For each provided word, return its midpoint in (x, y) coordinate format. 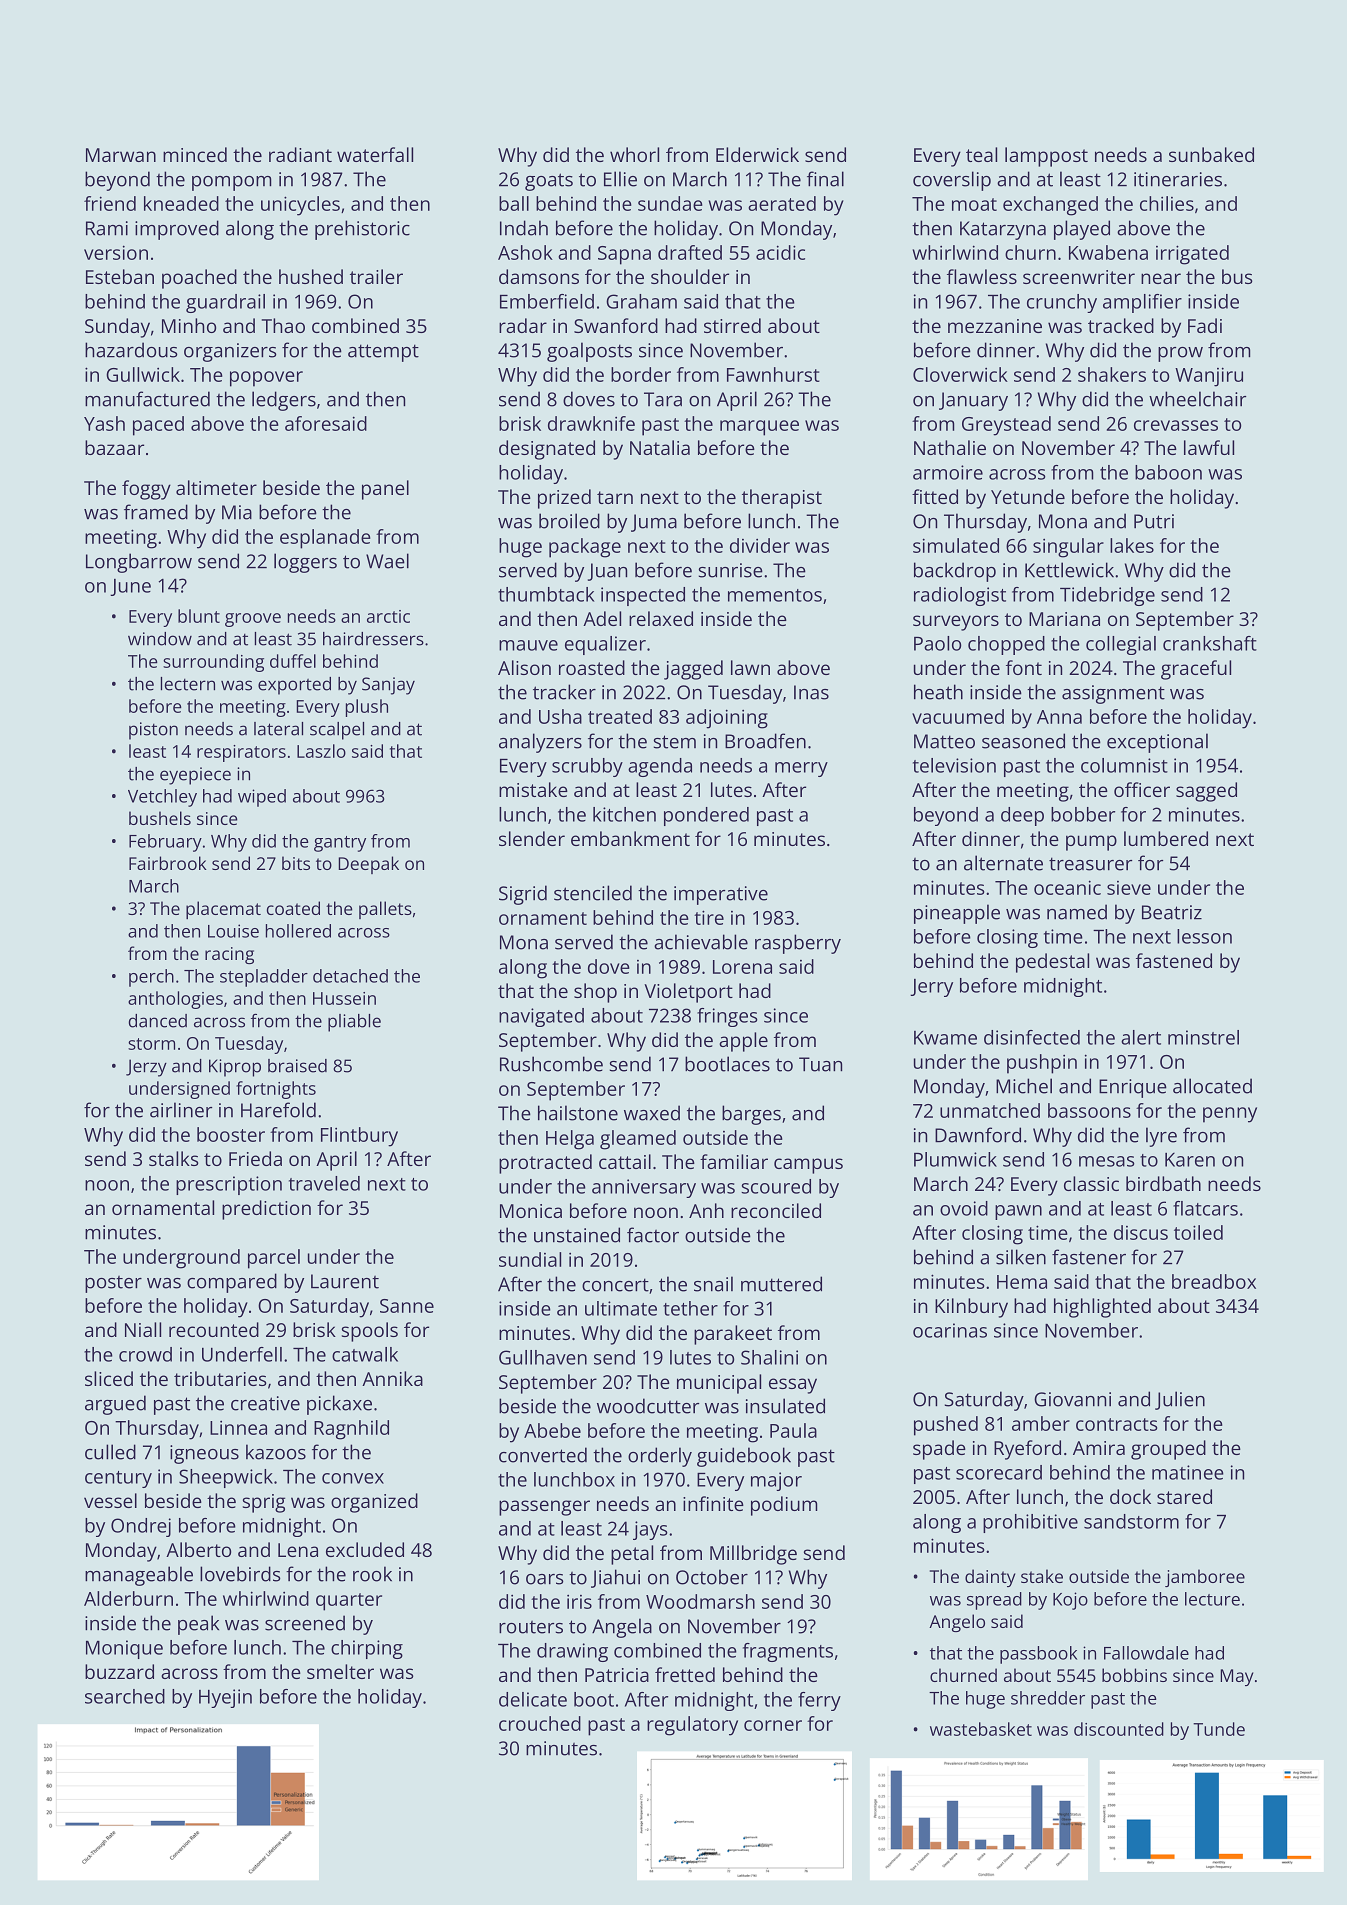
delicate (533, 1699)
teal (981, 154)
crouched (540, 1723)
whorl (634, 154)
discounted (1119, 1729)
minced (195, 154)
